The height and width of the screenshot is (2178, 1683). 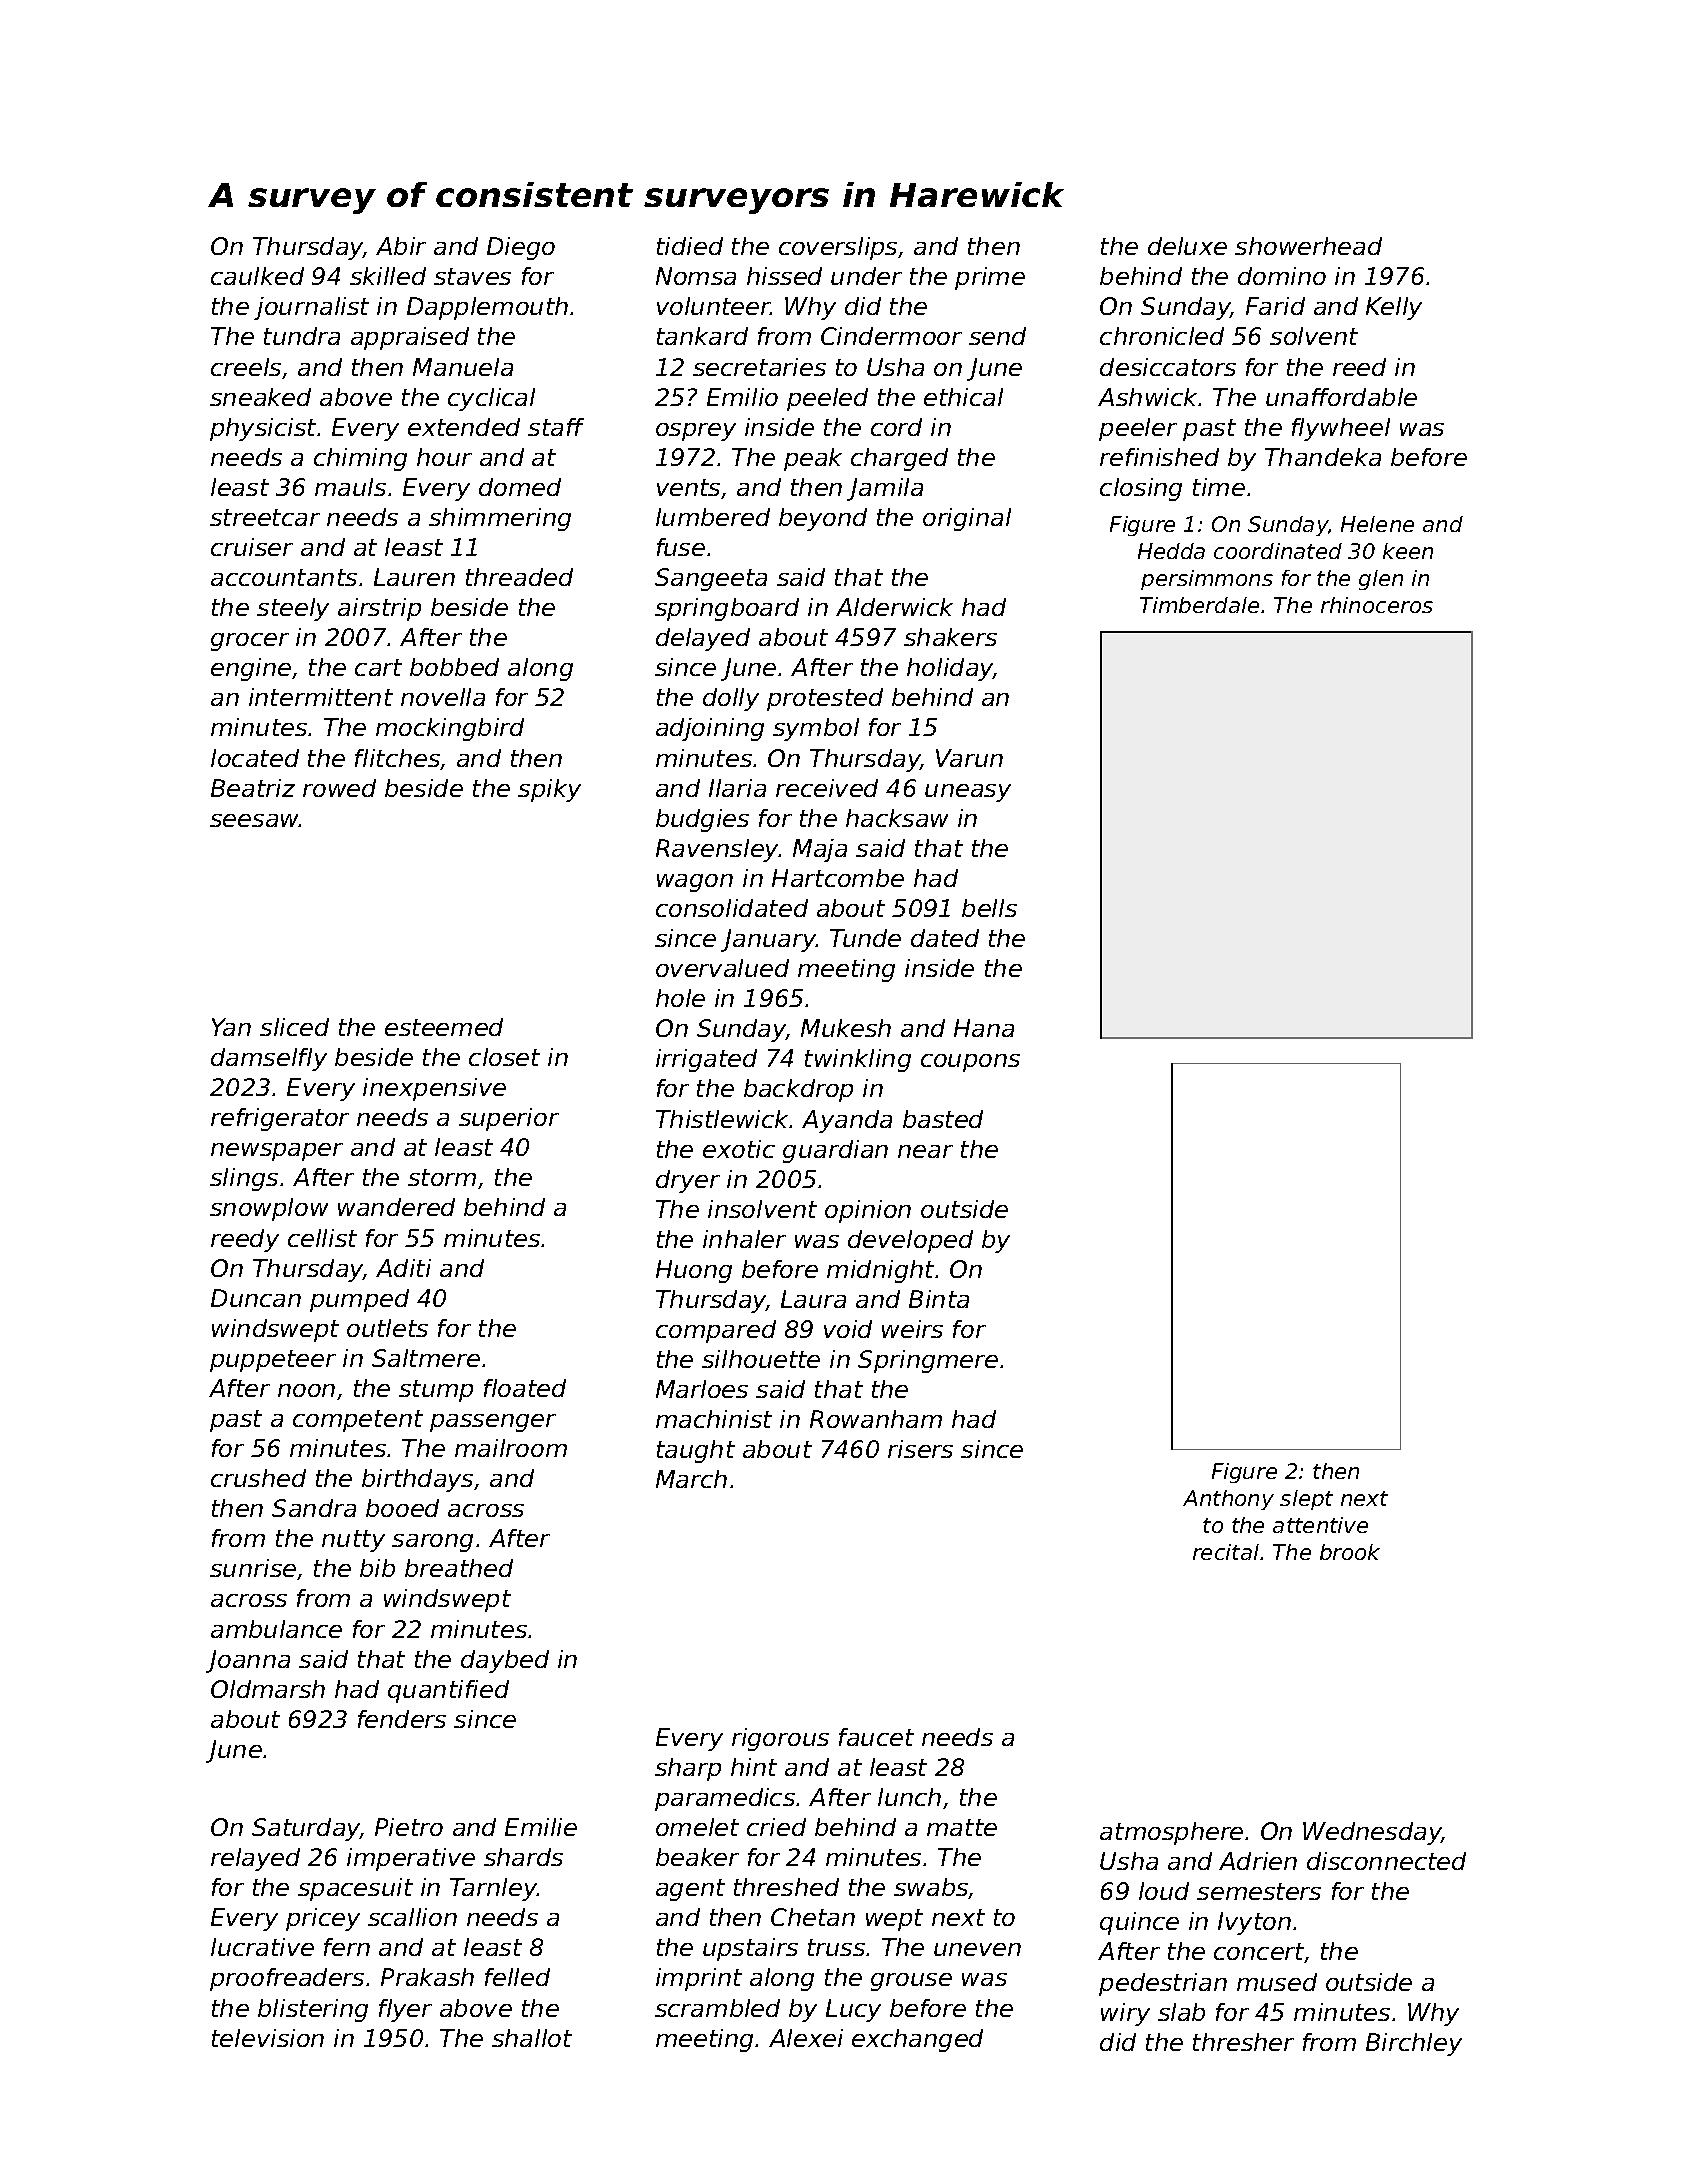 What do you see at coordinates (411, 1859) in the screenshot?
I see `imperative` at bounding box center [411, 1859].
